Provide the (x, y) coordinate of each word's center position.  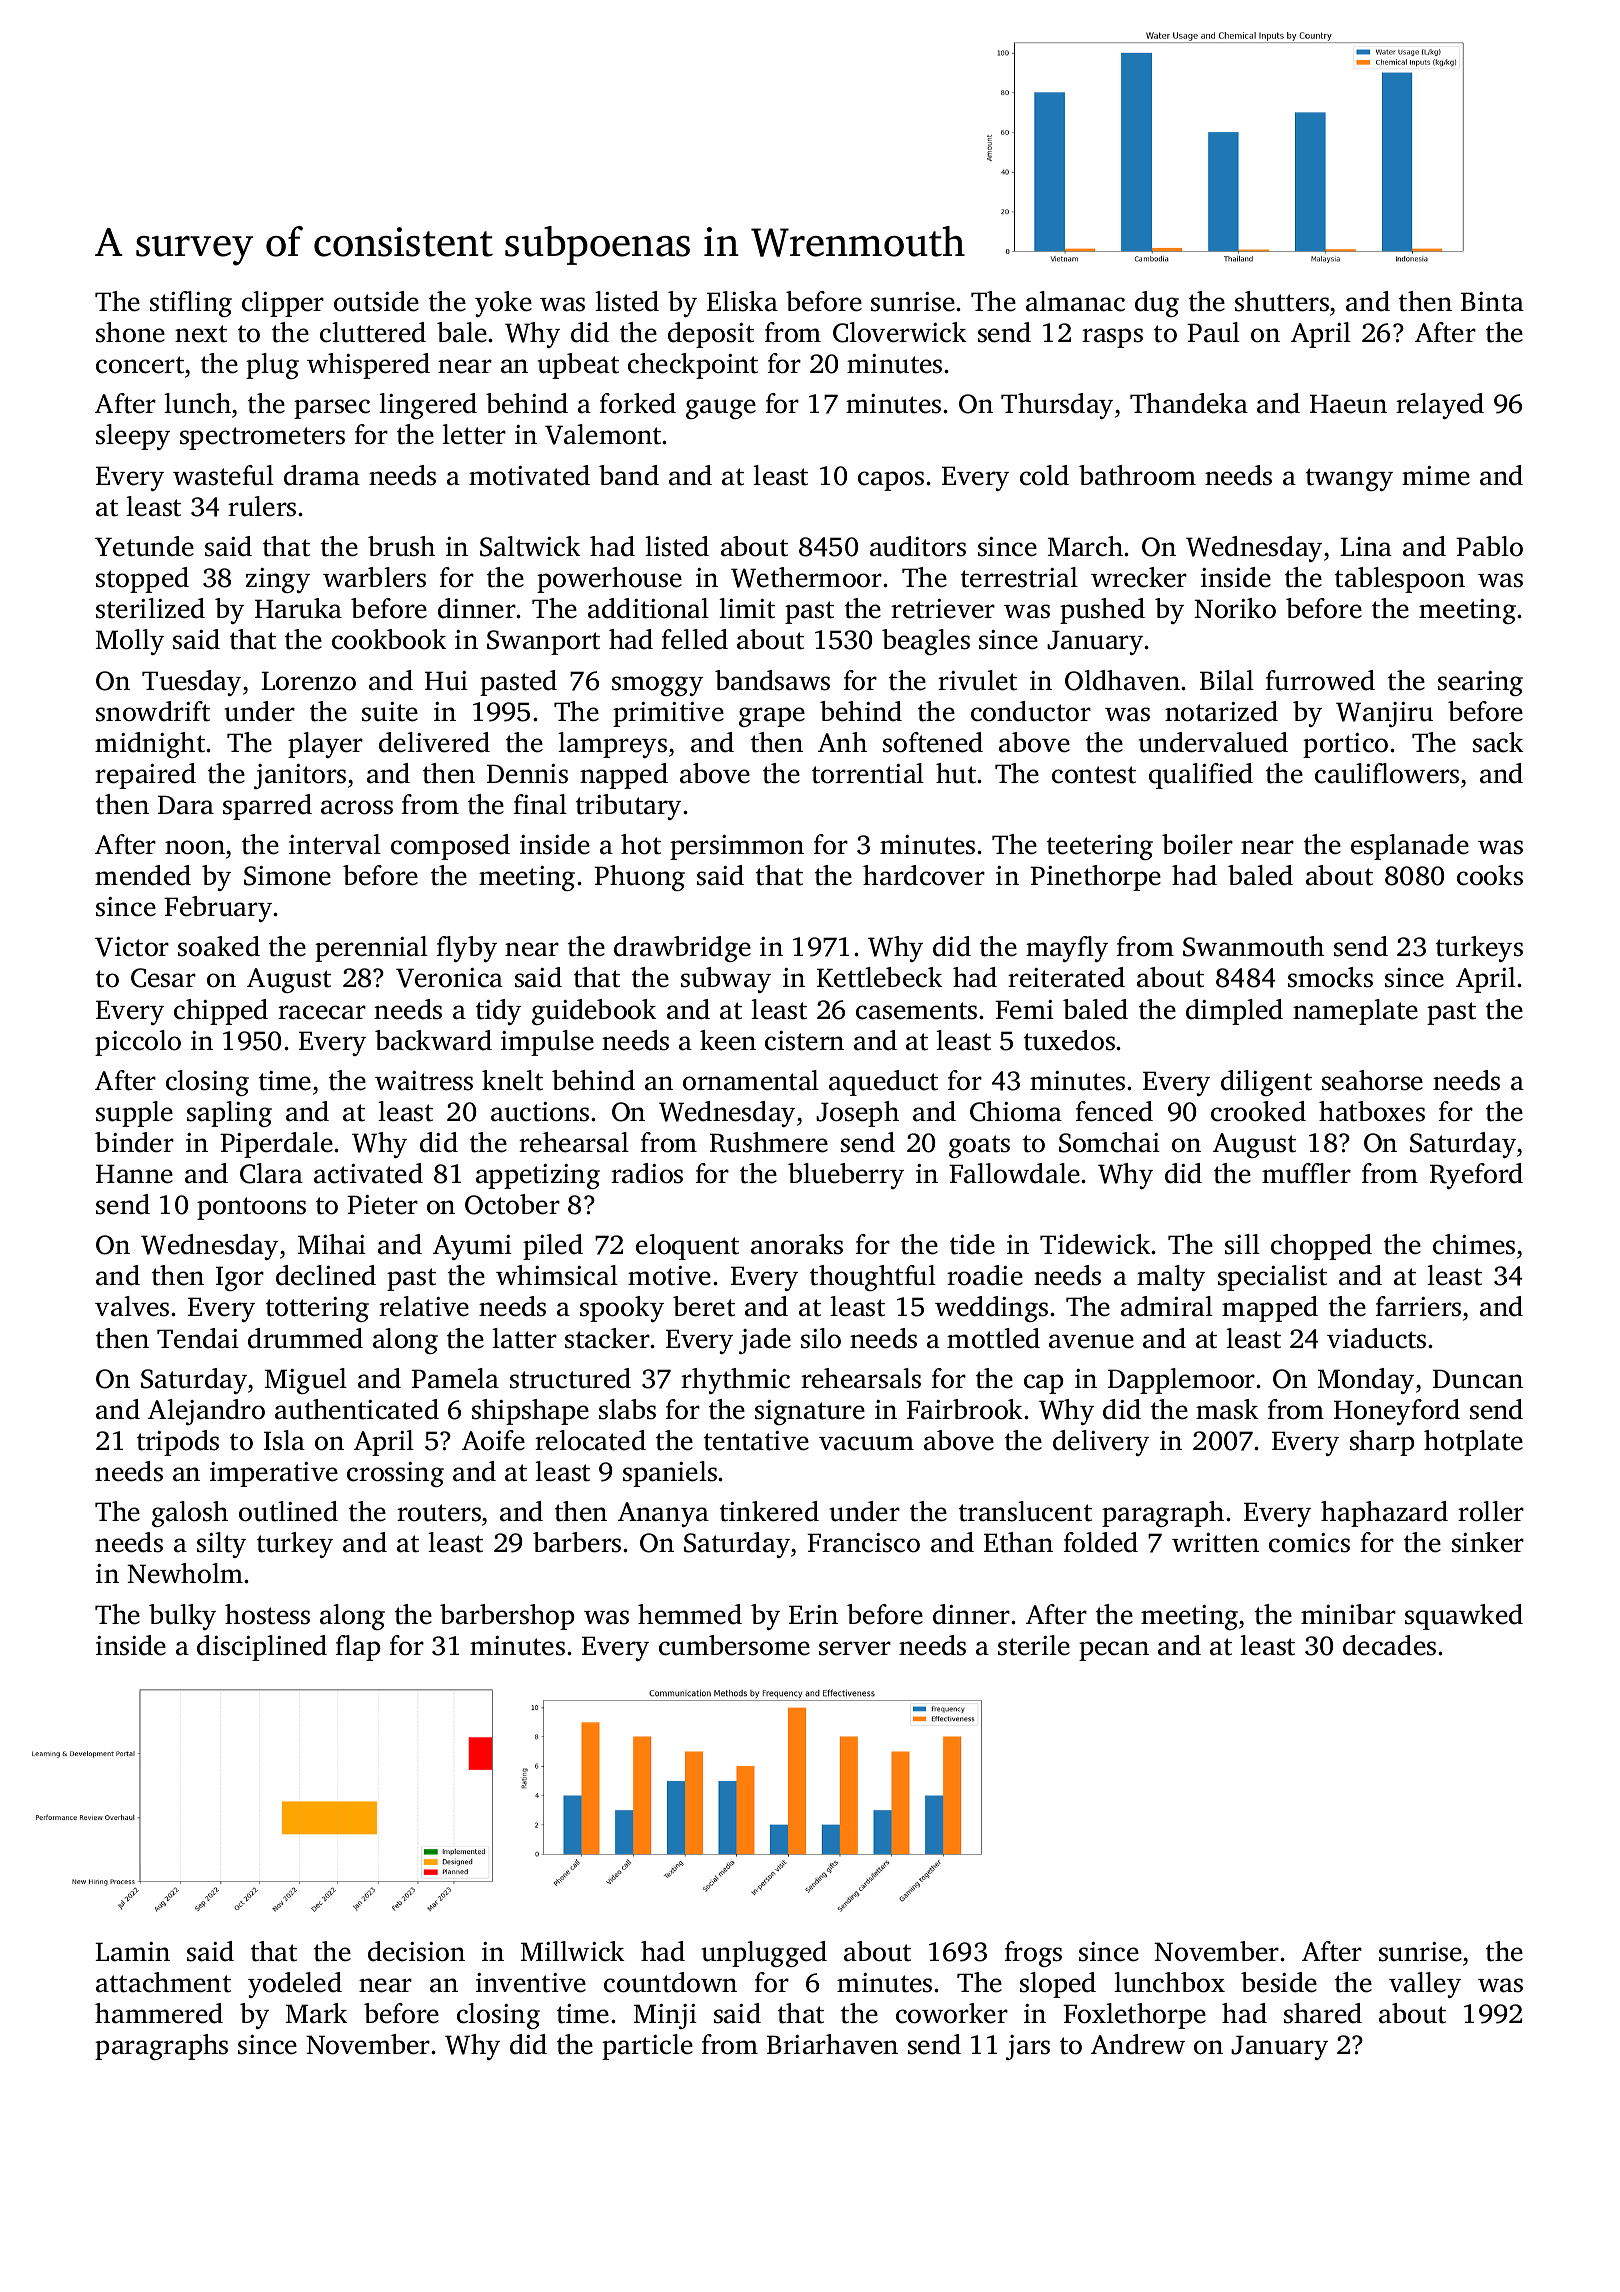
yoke (503, 304)
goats (979, 1146)
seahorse (1372, 1080)
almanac (1075, 301)
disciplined (262, 1648)
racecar (322, 1012)
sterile (1034, 1645)
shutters (1282, 301)
